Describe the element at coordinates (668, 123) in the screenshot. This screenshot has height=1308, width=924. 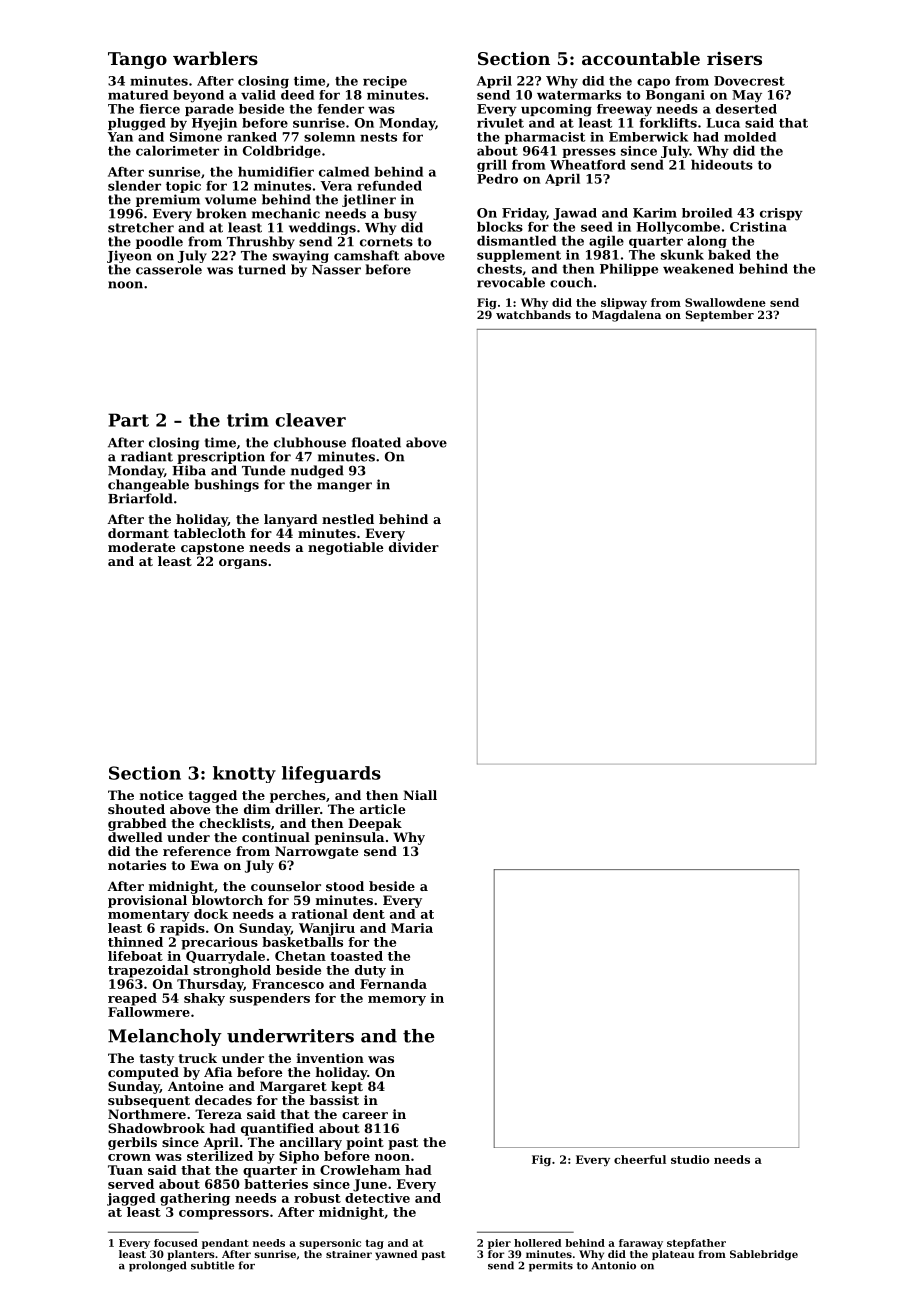
I see `forklifts` at that location.
